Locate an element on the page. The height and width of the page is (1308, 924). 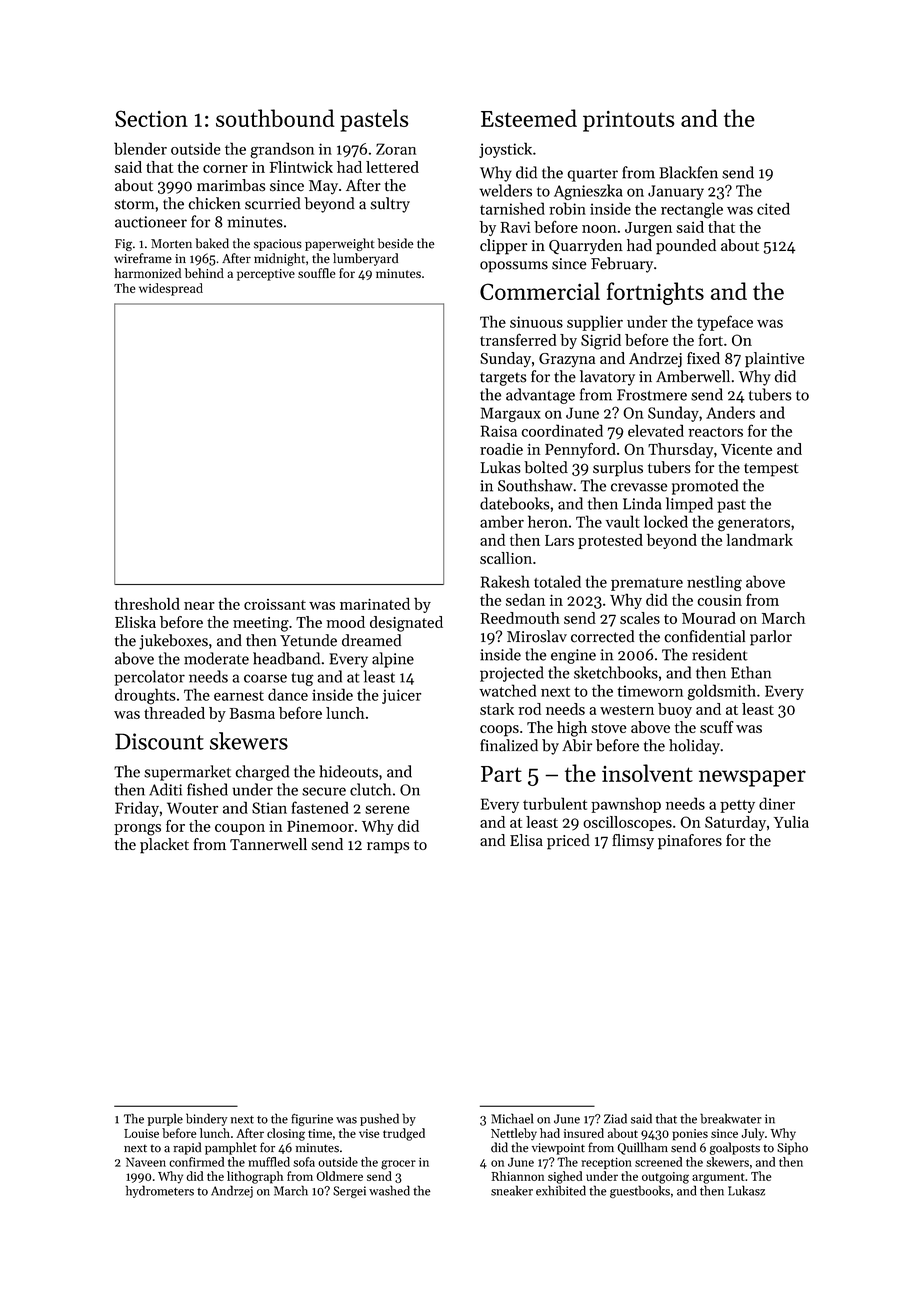
hydrometers is located at coordinates (160, 1191).
